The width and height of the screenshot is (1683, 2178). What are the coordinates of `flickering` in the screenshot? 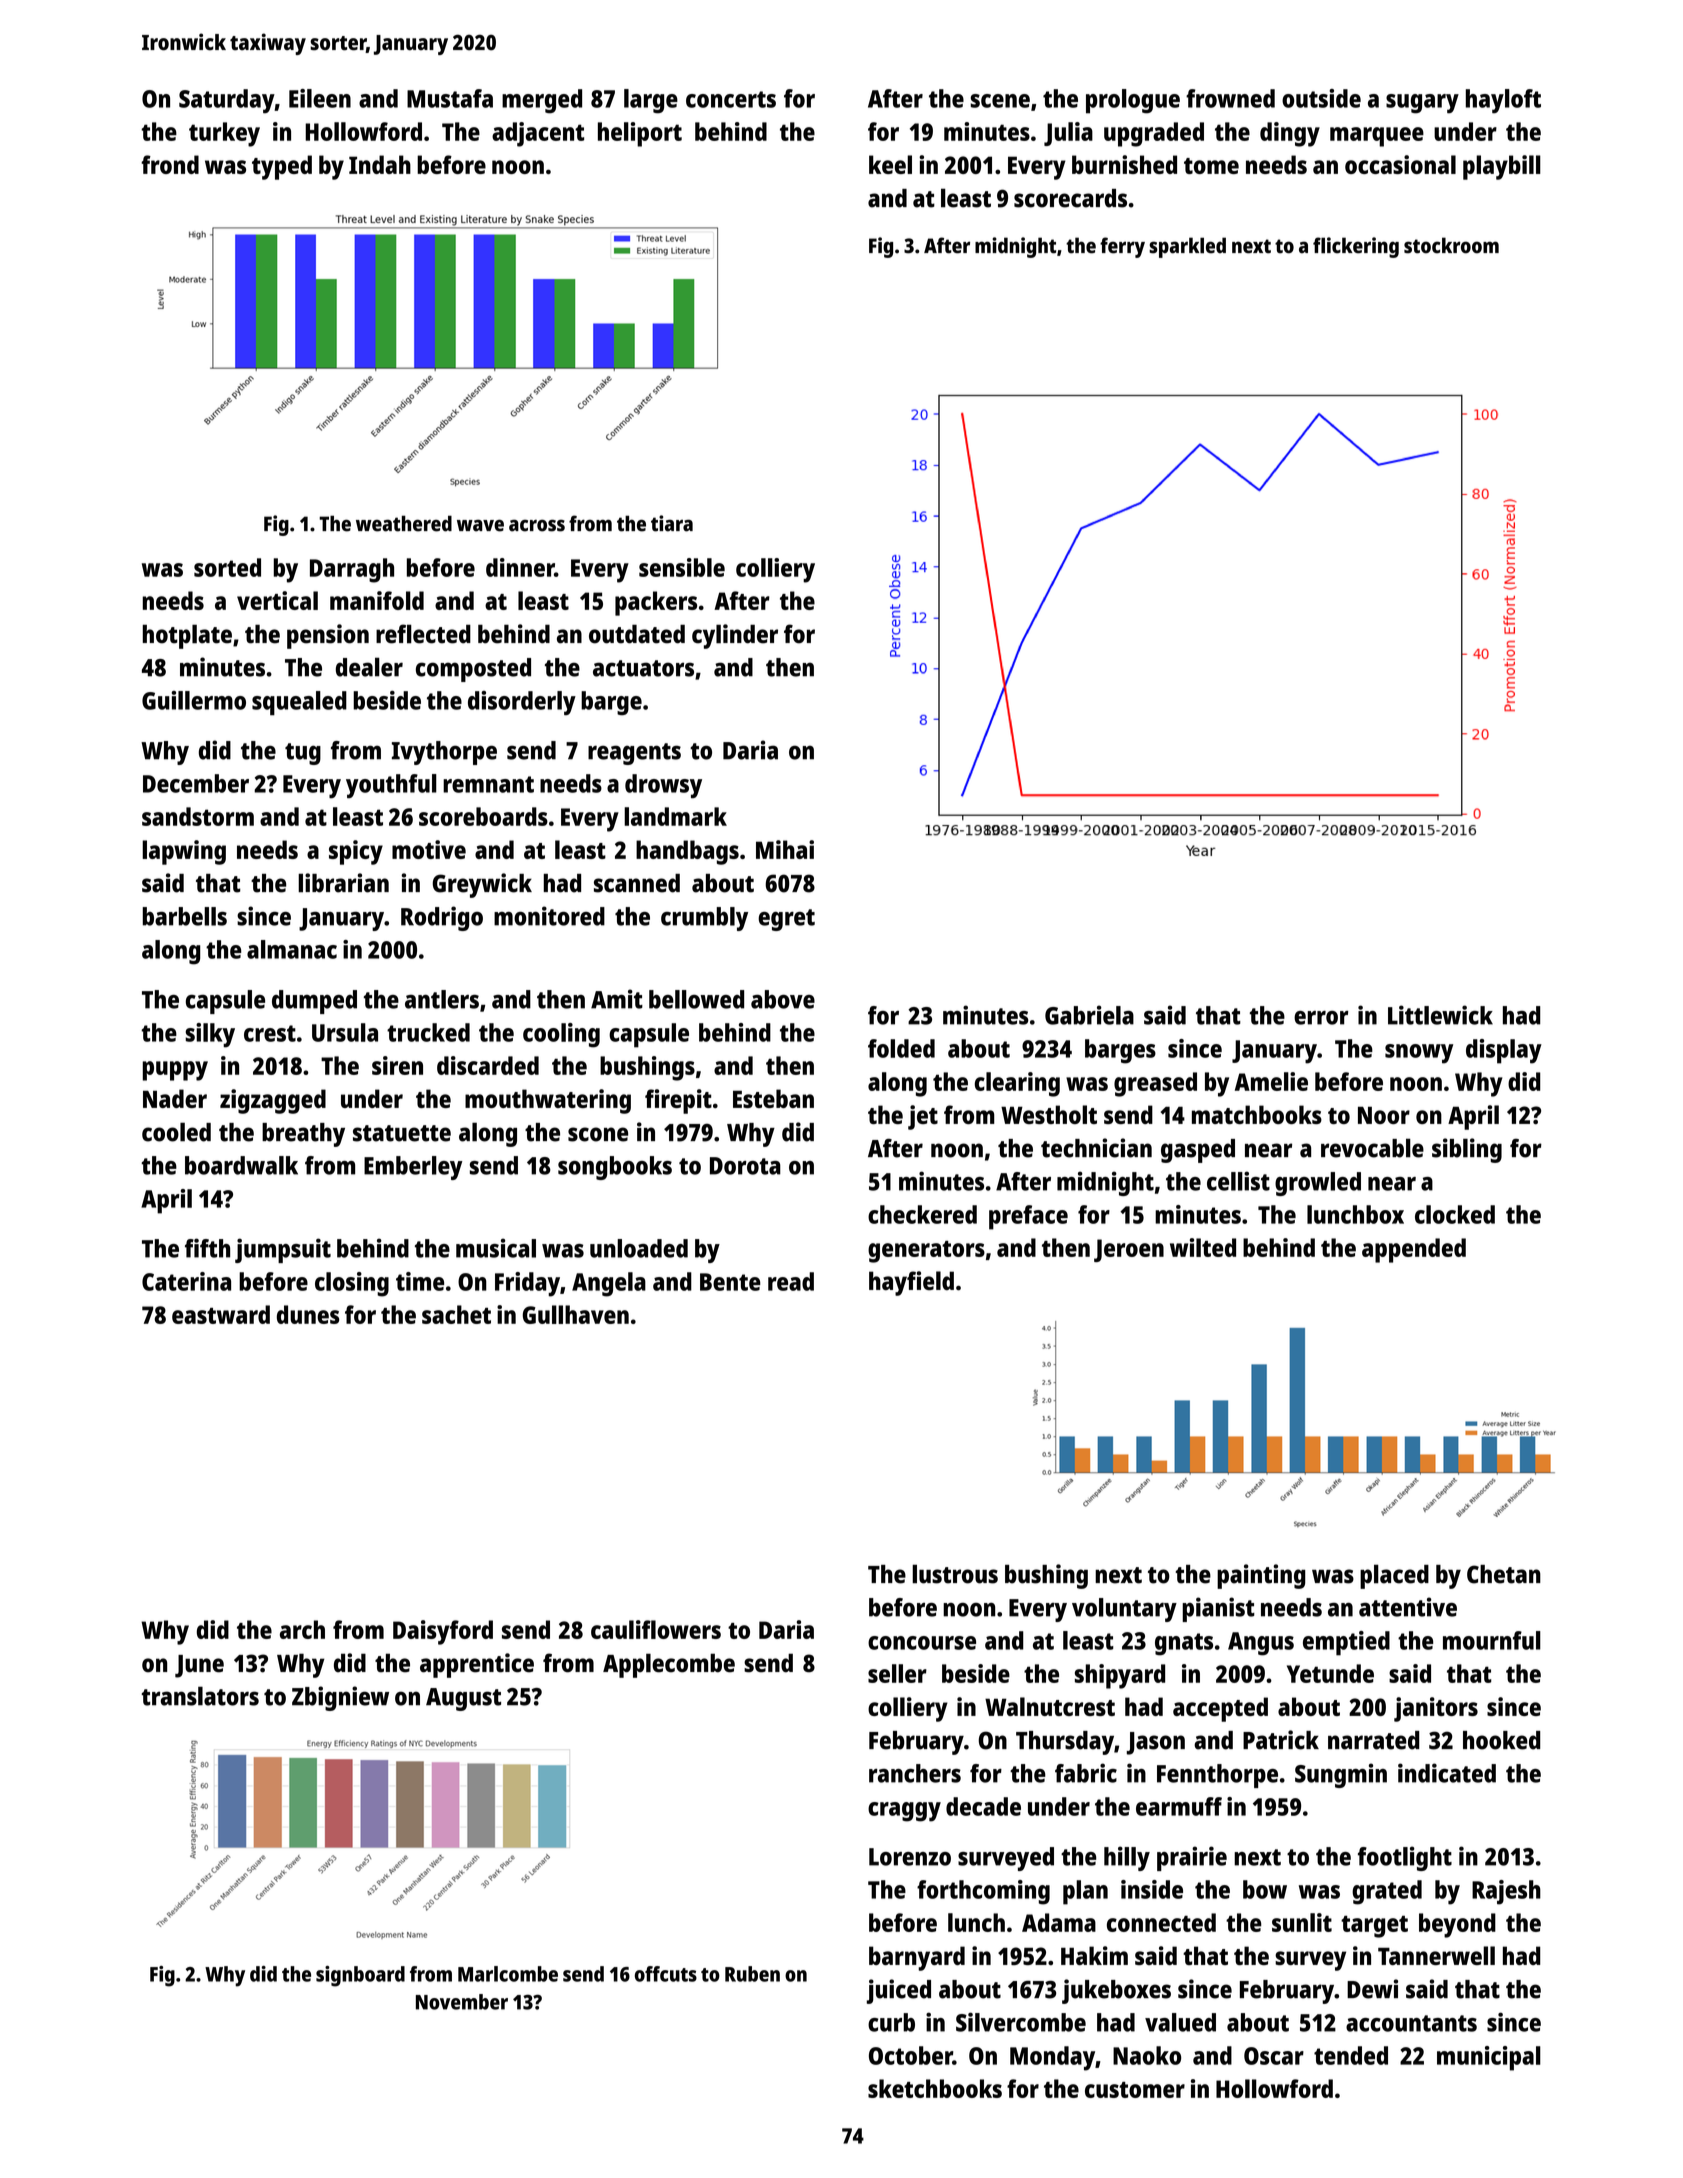 It's located at (1356, 247).
